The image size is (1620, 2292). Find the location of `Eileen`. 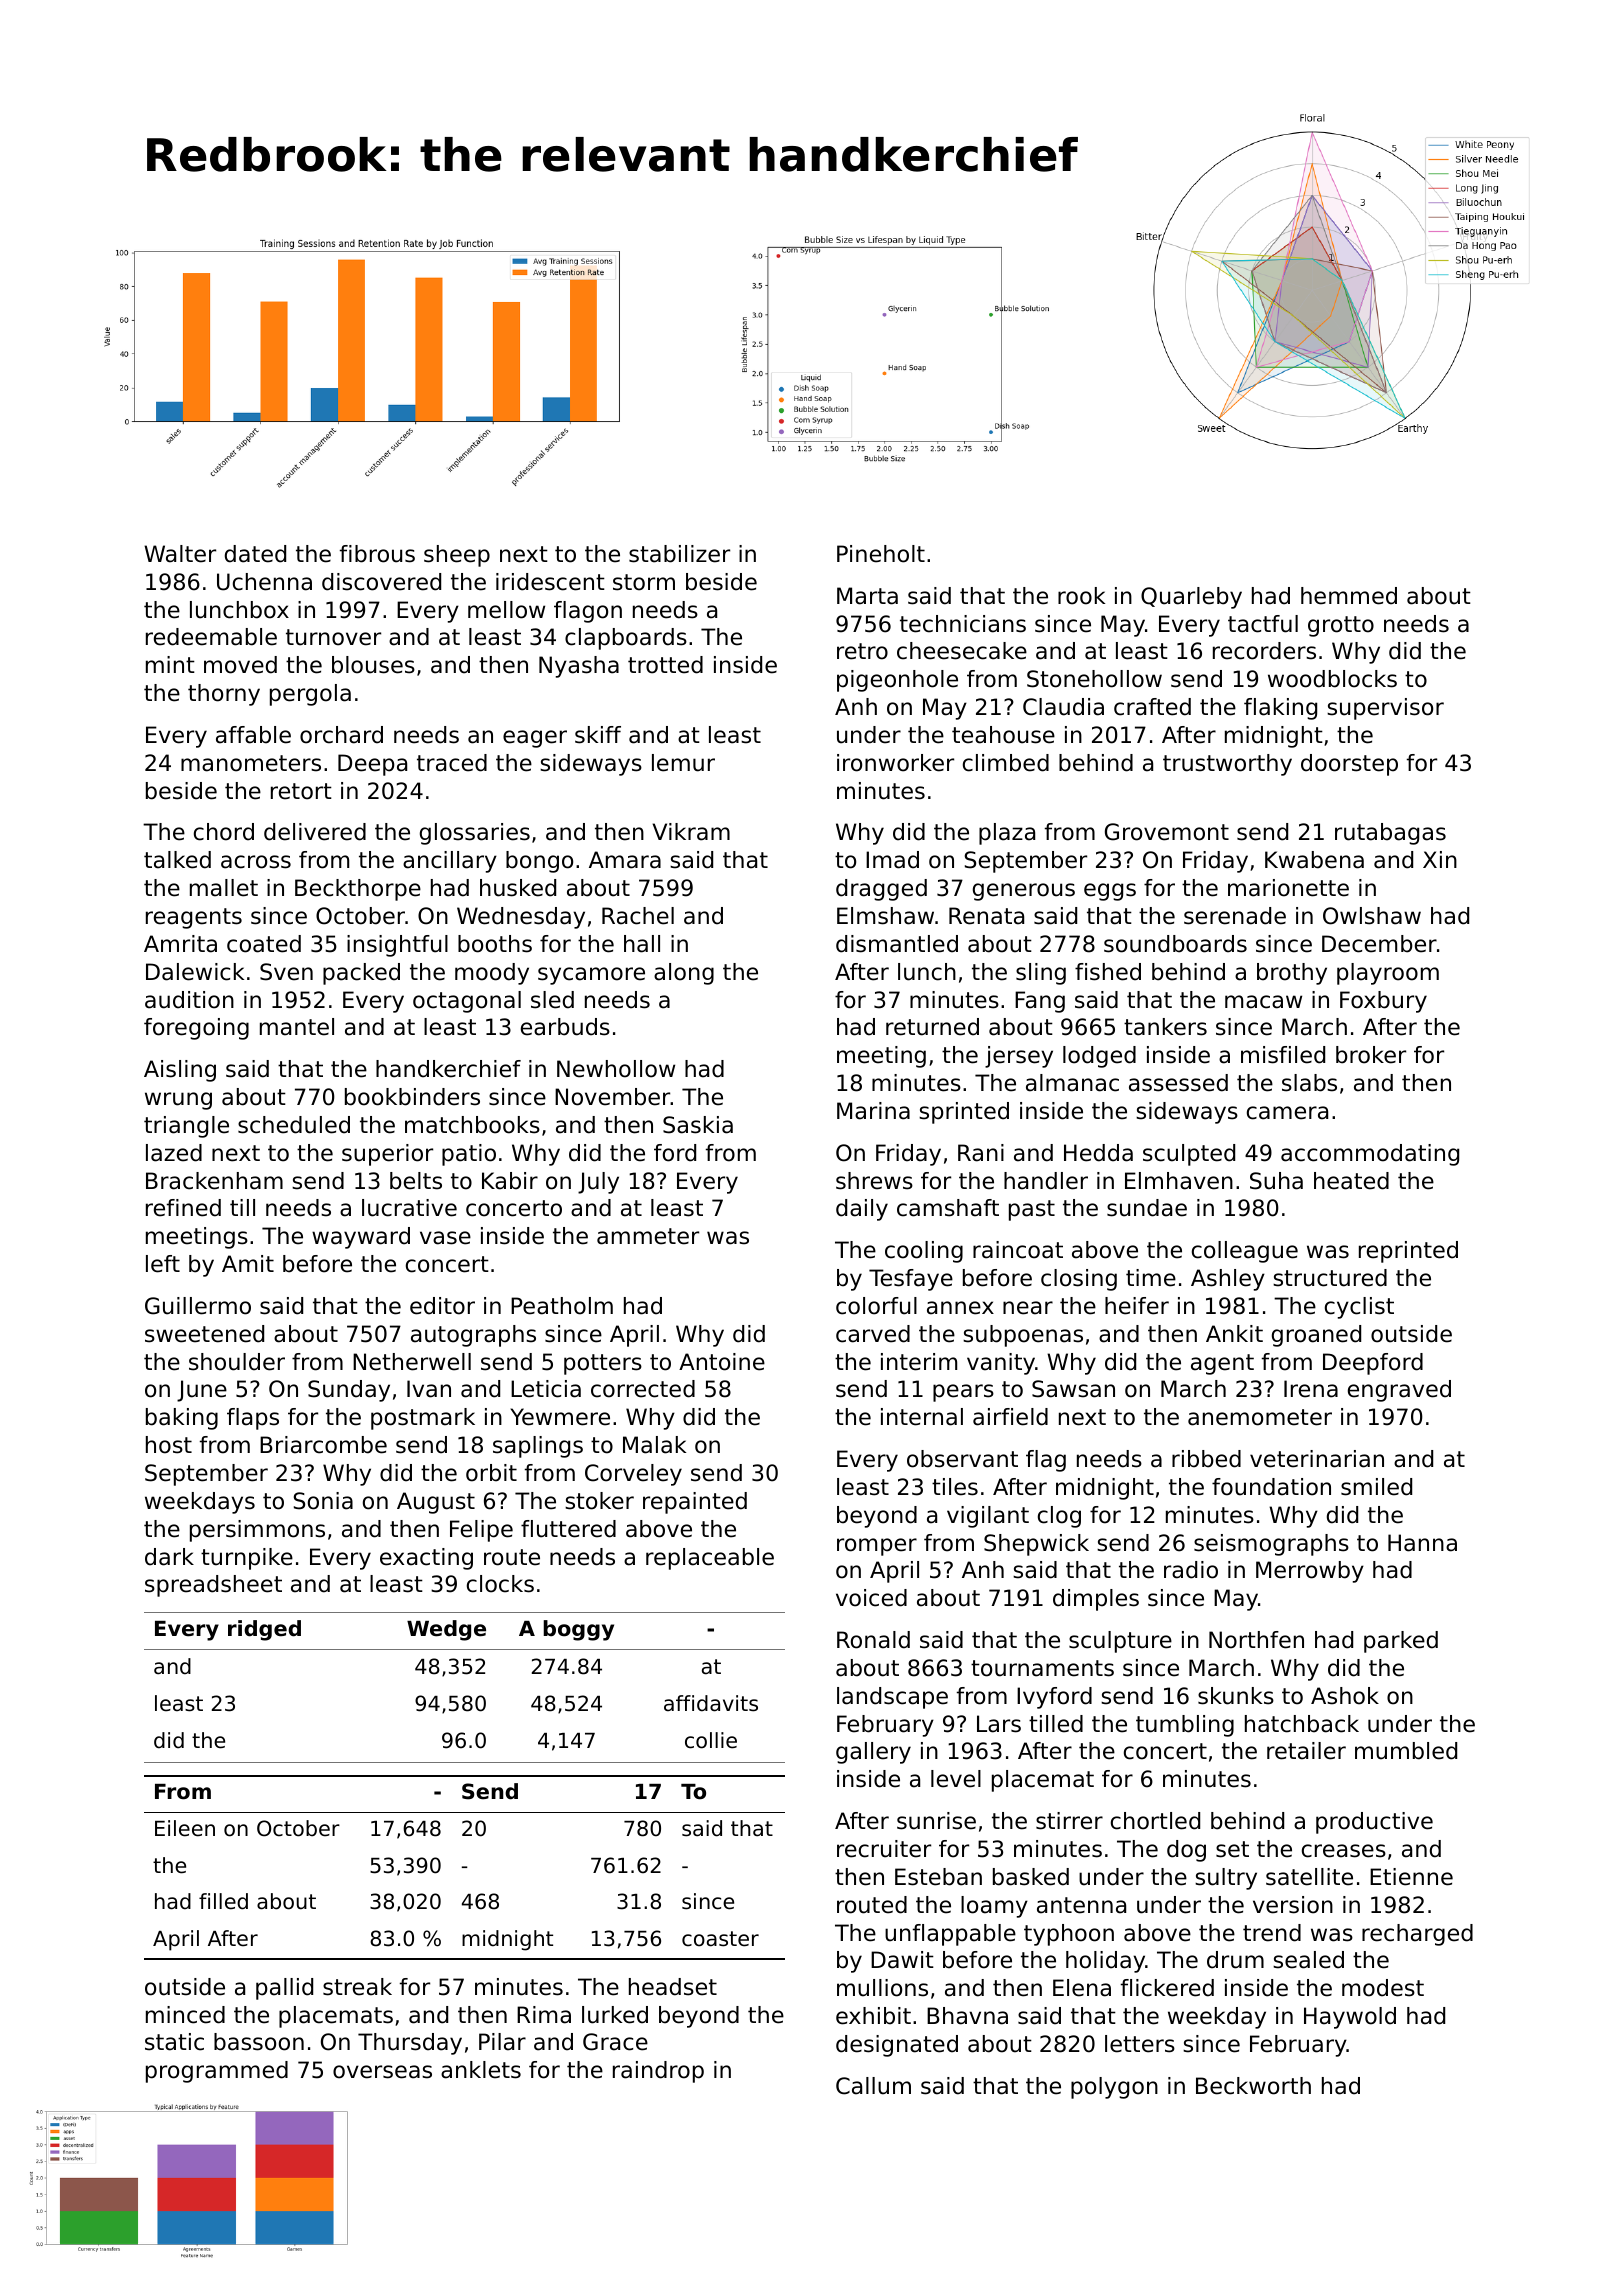

Eileen is located at coordinates (185, 1828).
